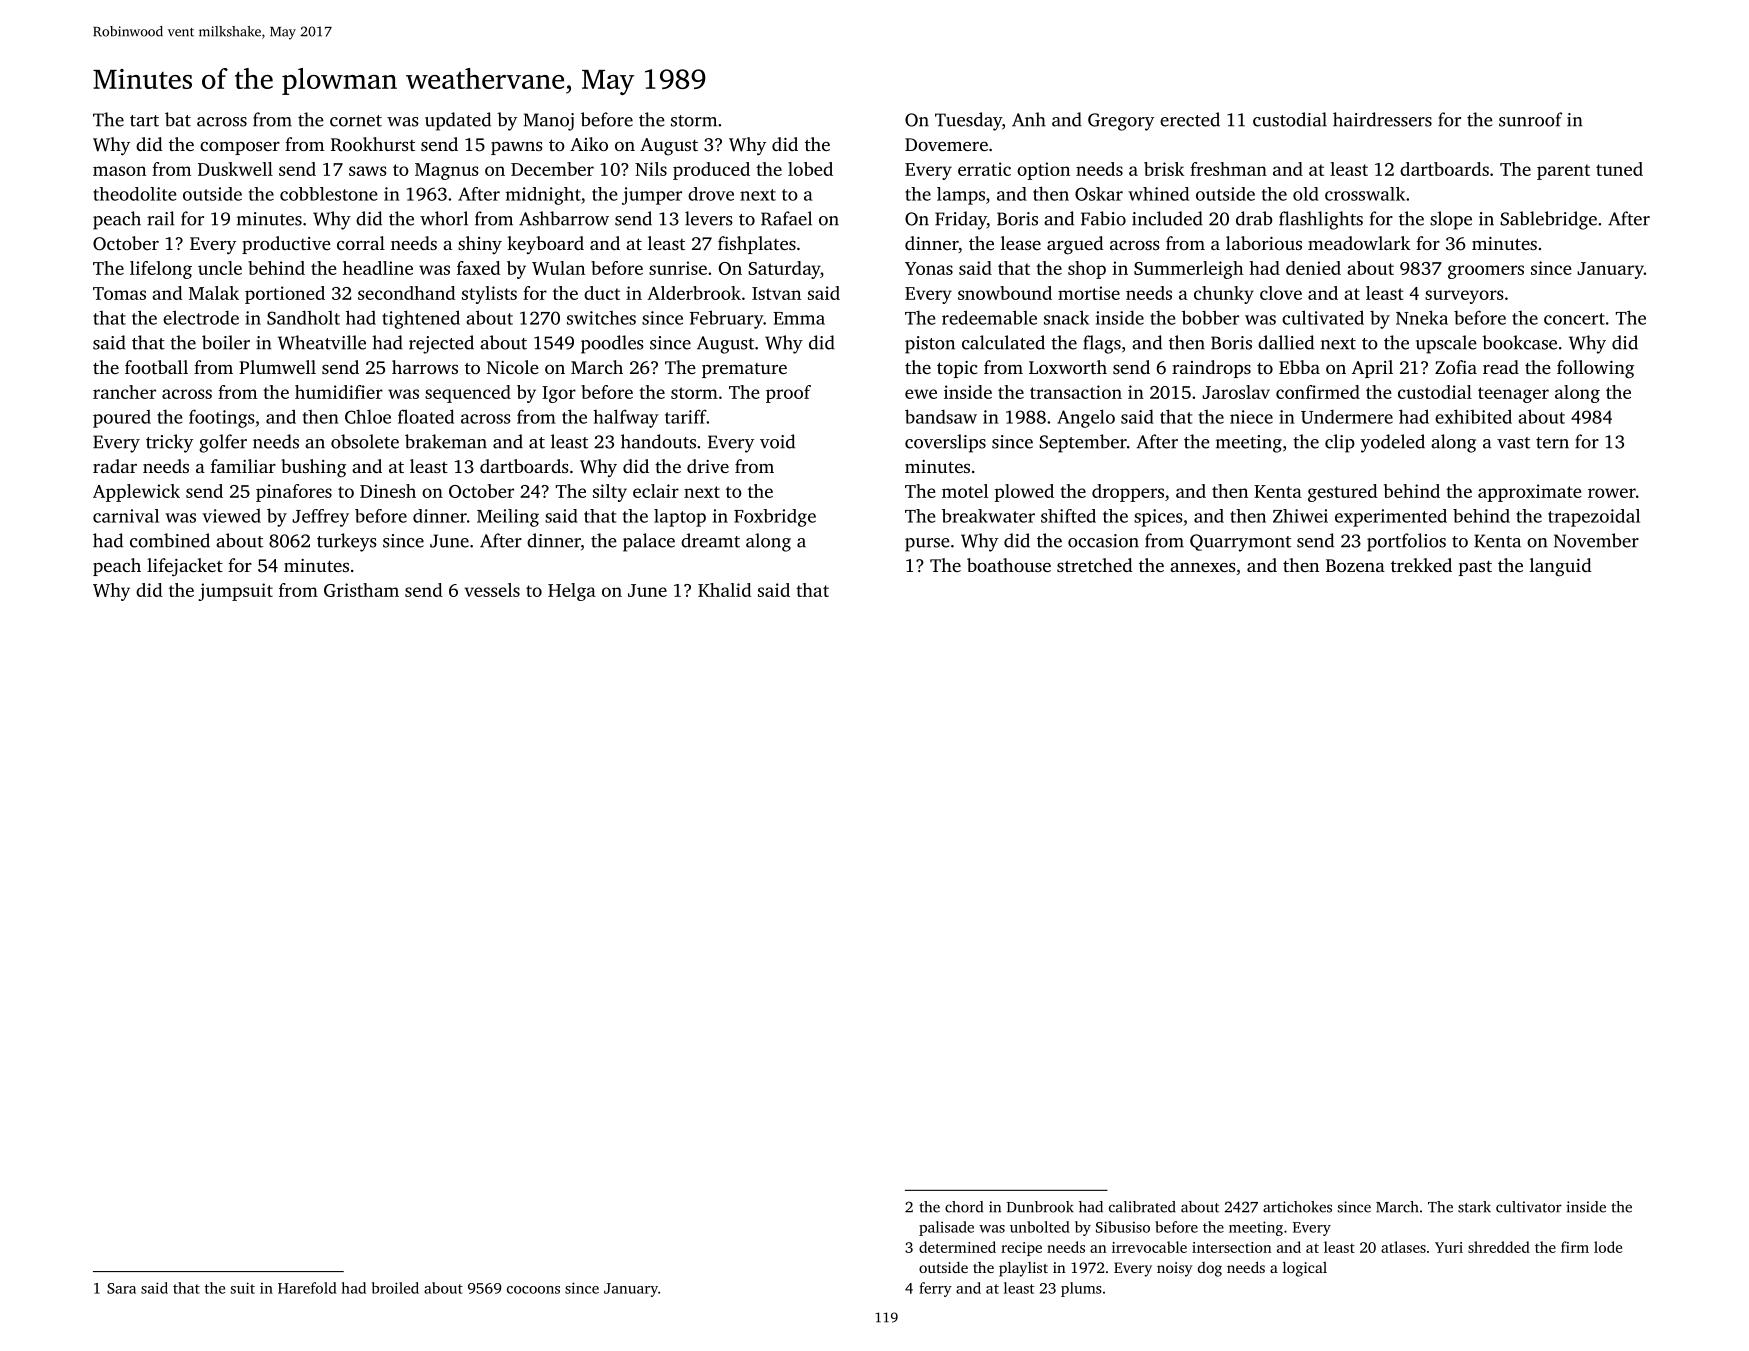 This image has width=1749, height=1351. I want to click on Nils, so click(651, 169).
